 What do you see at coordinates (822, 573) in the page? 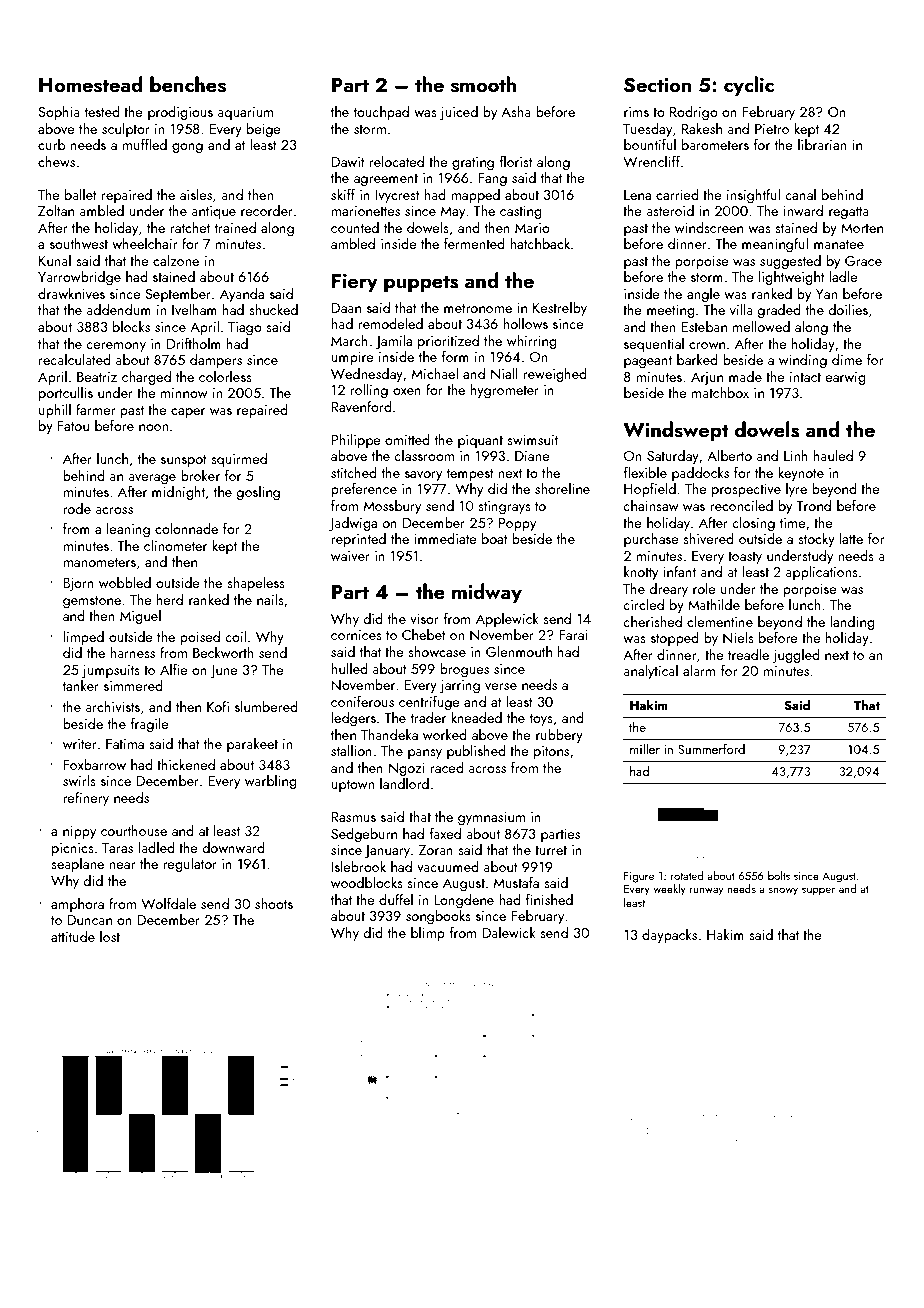
I see `applications` at bounding box center [822, 573].
